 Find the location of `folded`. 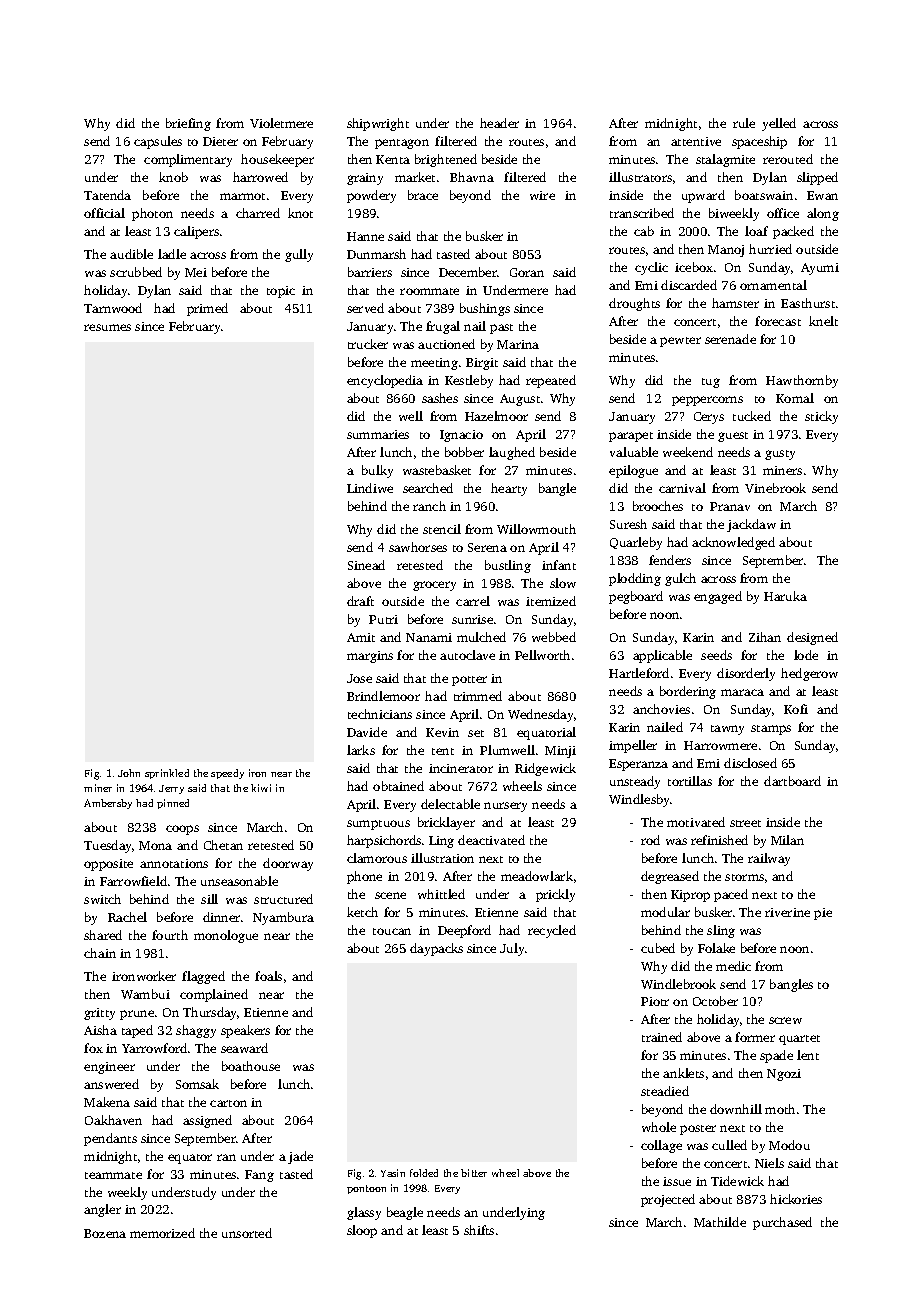

folded is located at coordinates (424, 1173).
